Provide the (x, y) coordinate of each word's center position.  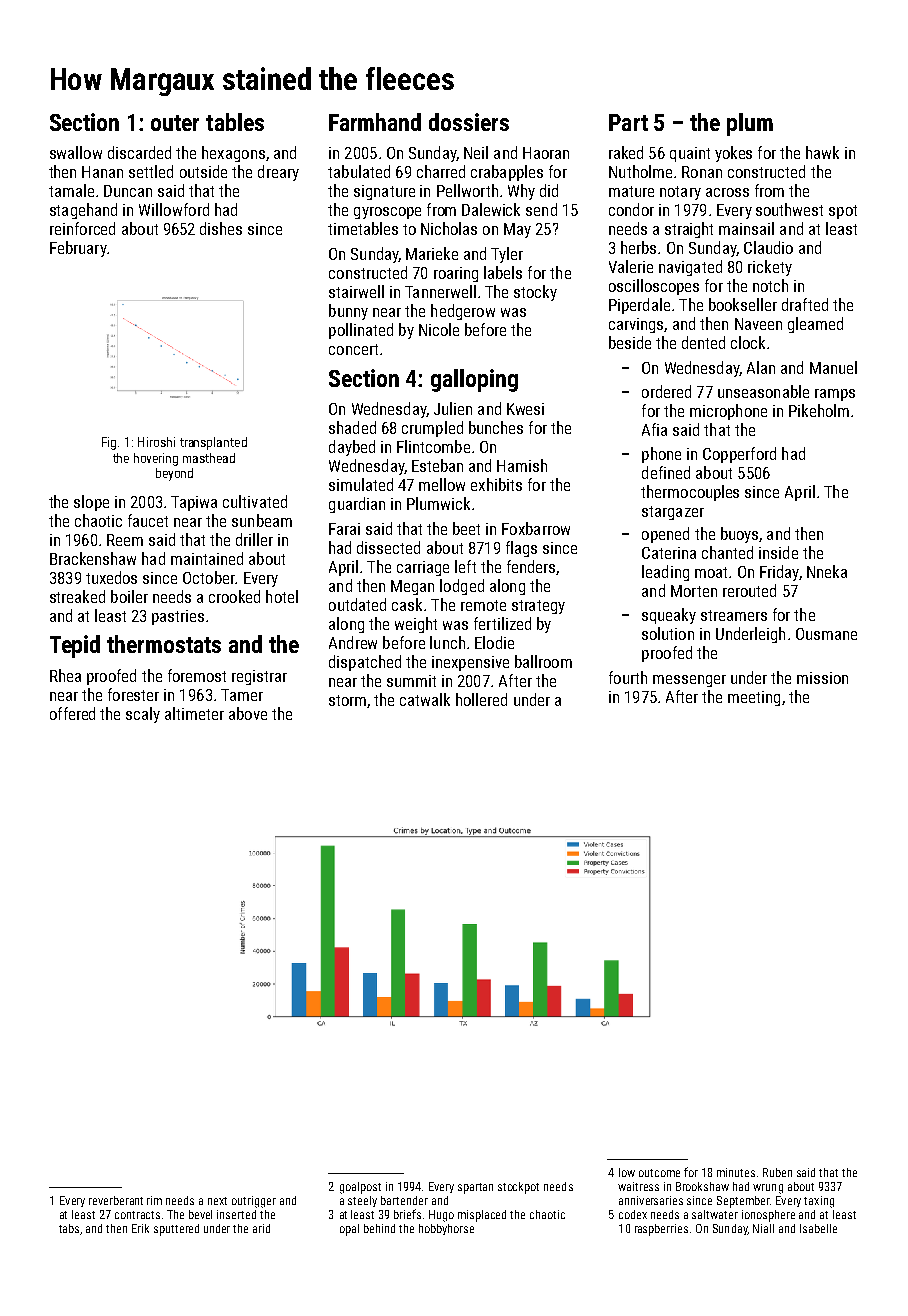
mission (822, 678)
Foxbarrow (536, 528)
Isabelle (818, 1228)
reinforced (82, 228)
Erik (140, 1228)
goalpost (360, 1188)
